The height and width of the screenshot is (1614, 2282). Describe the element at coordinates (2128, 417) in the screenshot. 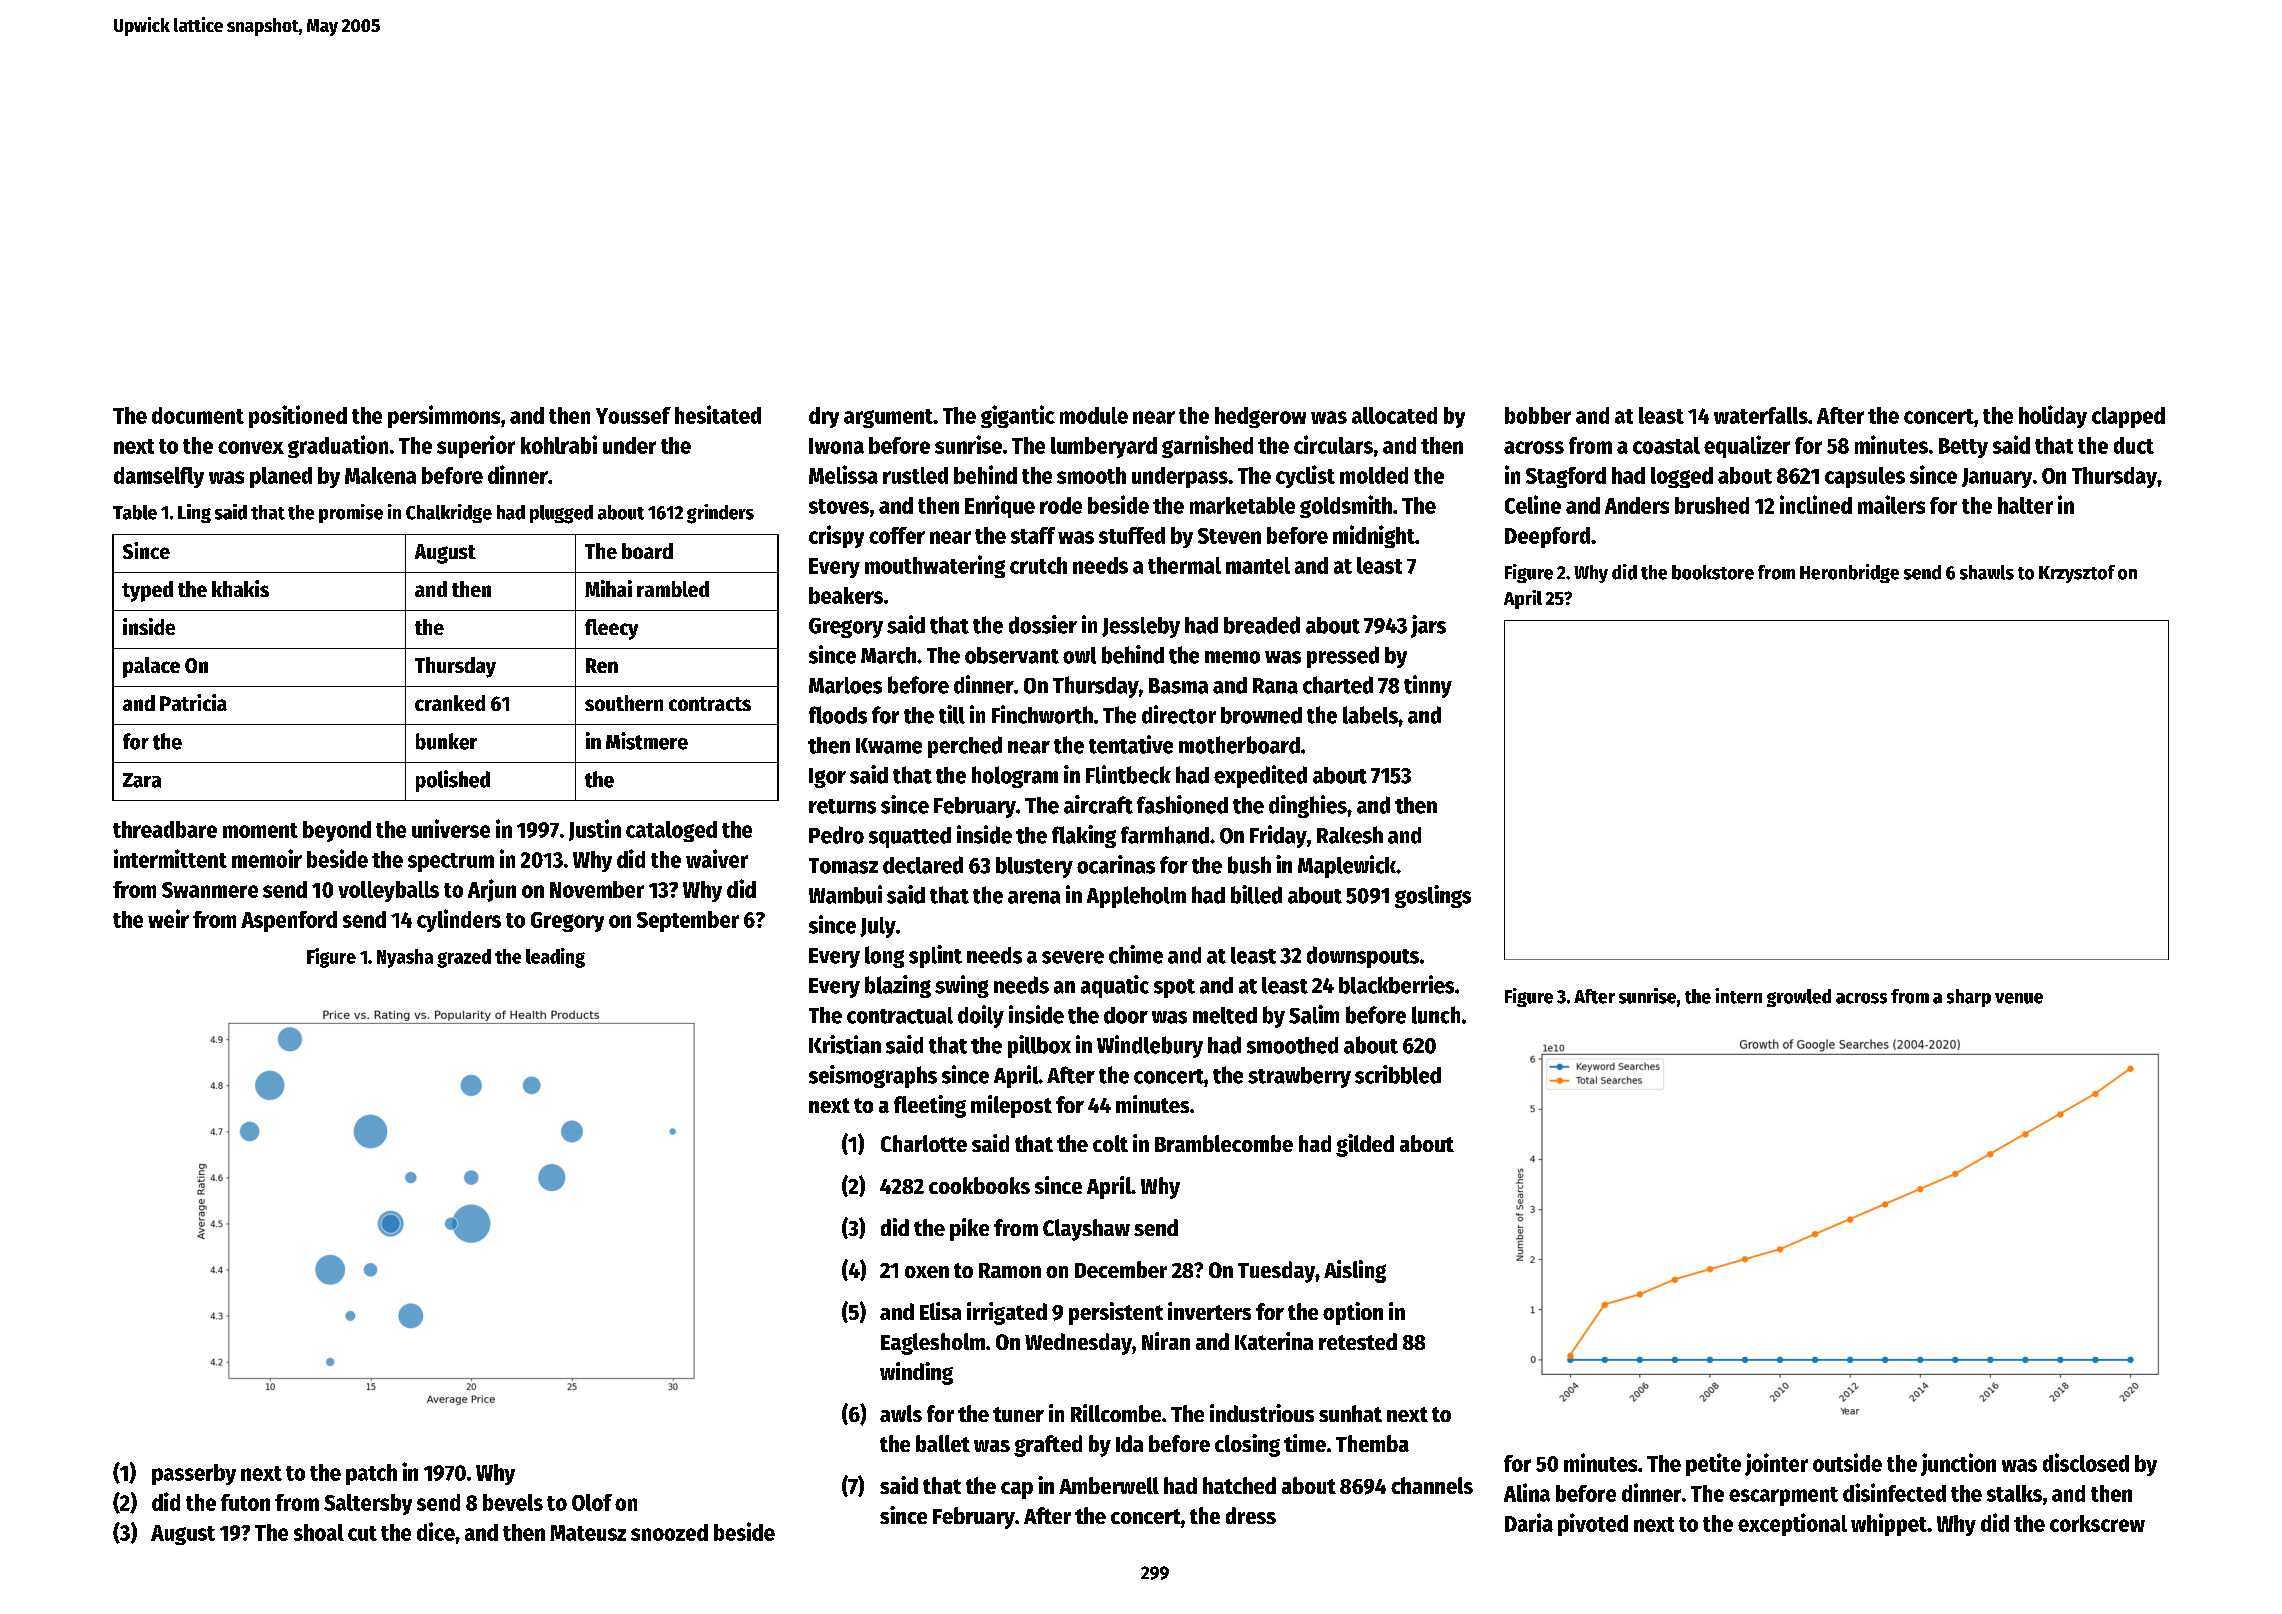

I see `clapped` at that location.
